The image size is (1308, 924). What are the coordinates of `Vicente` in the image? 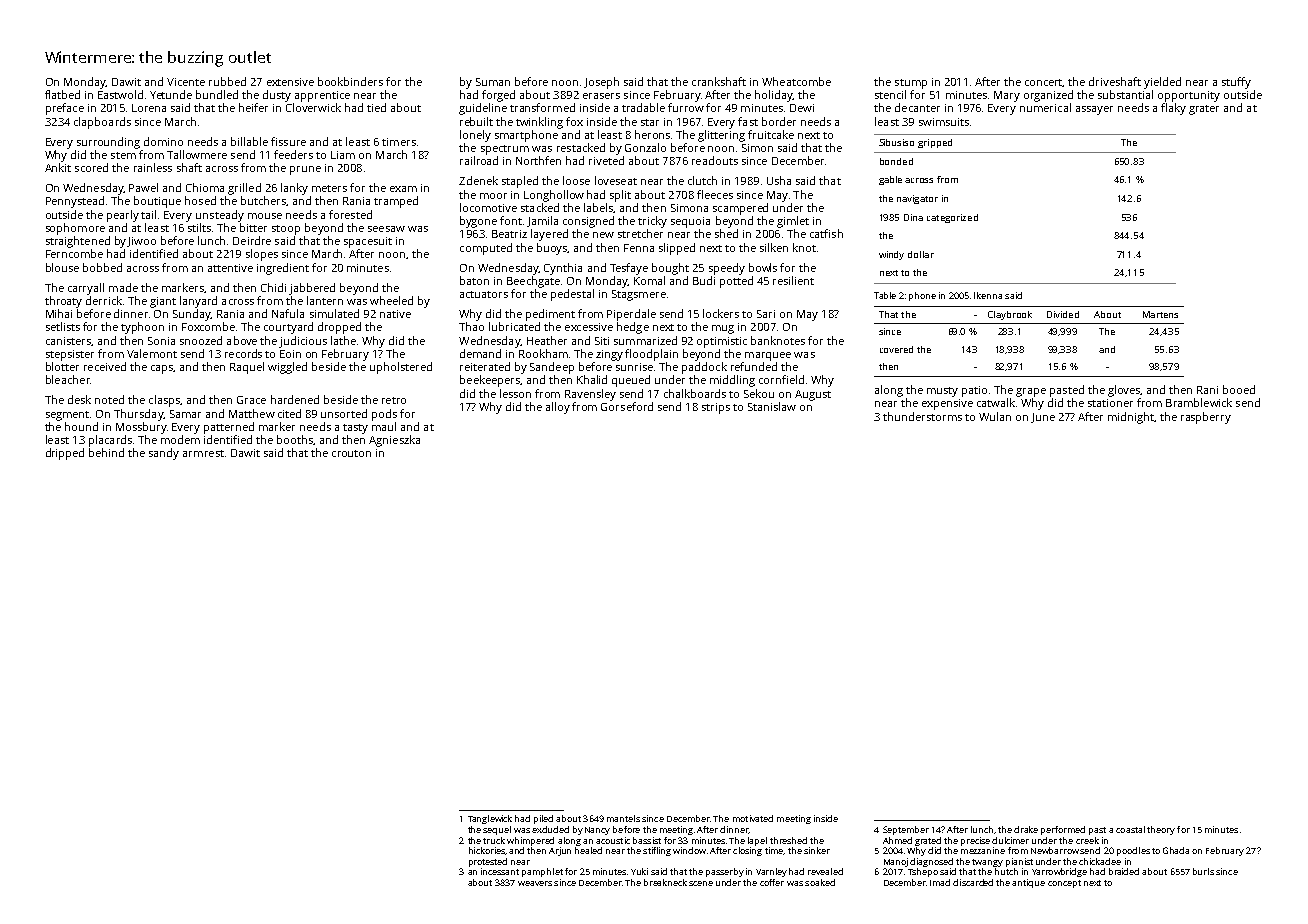 It's located at (186, 82).
